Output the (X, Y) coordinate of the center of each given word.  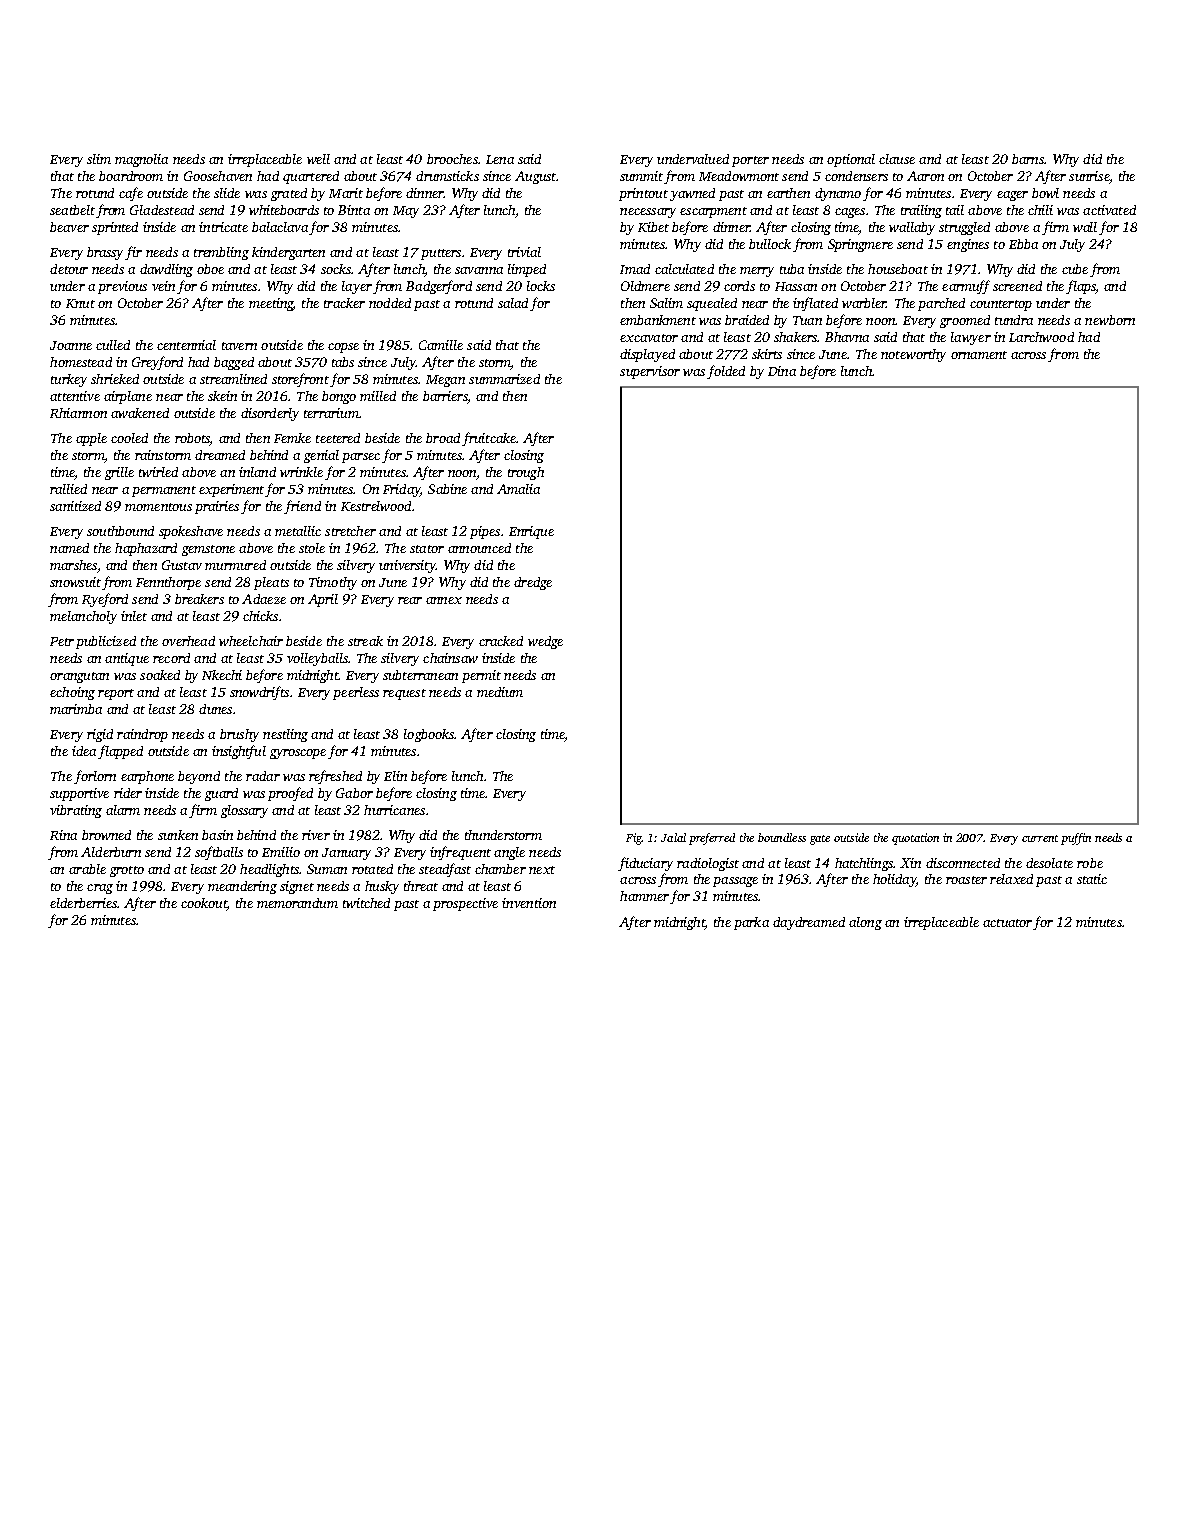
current (1040, 838)
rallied (68, 489)
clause (897, 159)
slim (99, 159)
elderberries (83, 903)
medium (500, 692)
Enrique (531, 532)
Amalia (518, 489)
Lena (500, 159)
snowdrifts (259, 693)
